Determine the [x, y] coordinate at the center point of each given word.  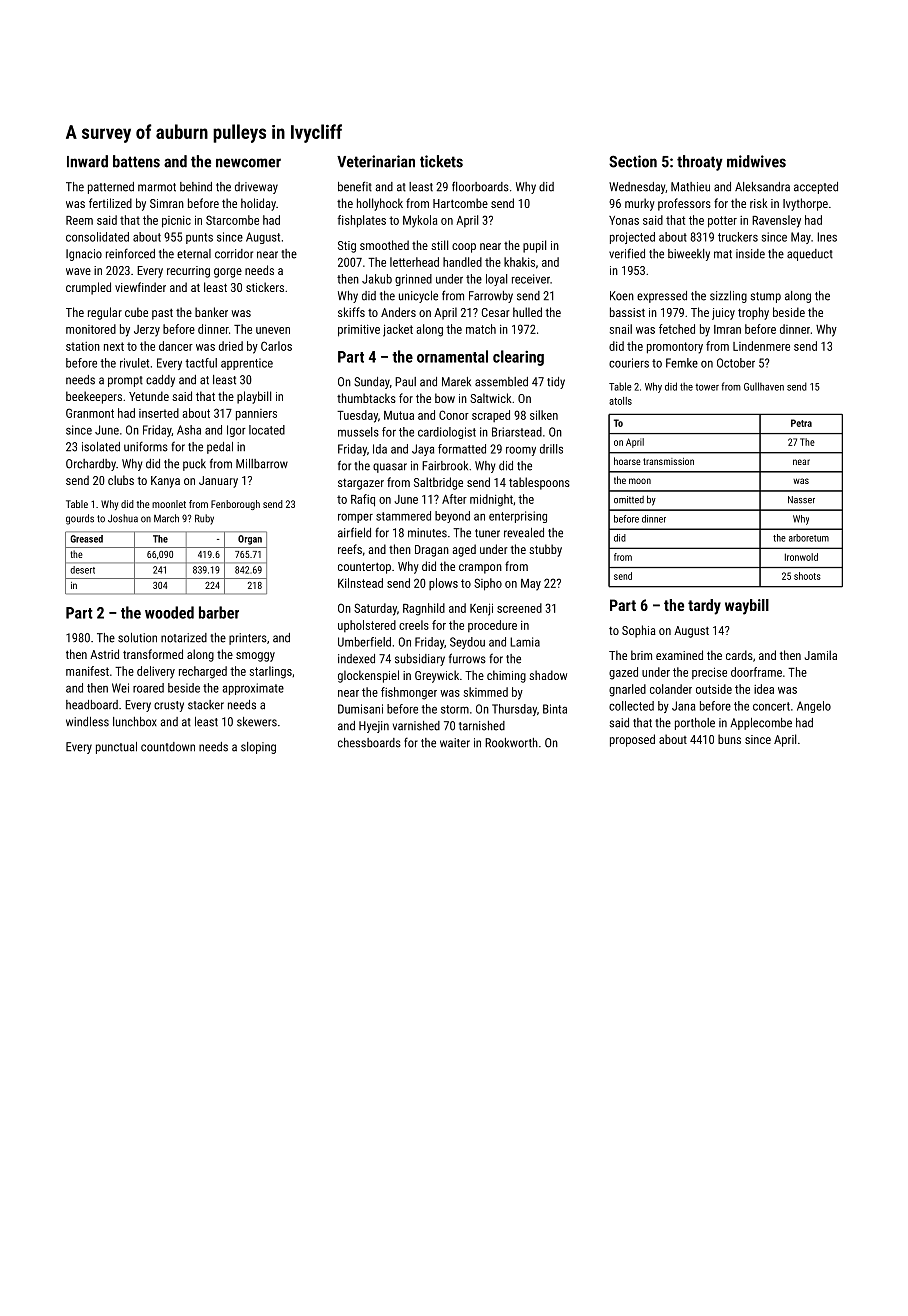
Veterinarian [376, 161]
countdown [168, 747]
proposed [632, 740]
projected [632, 238]
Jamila [821, 655]
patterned [111, 188]
